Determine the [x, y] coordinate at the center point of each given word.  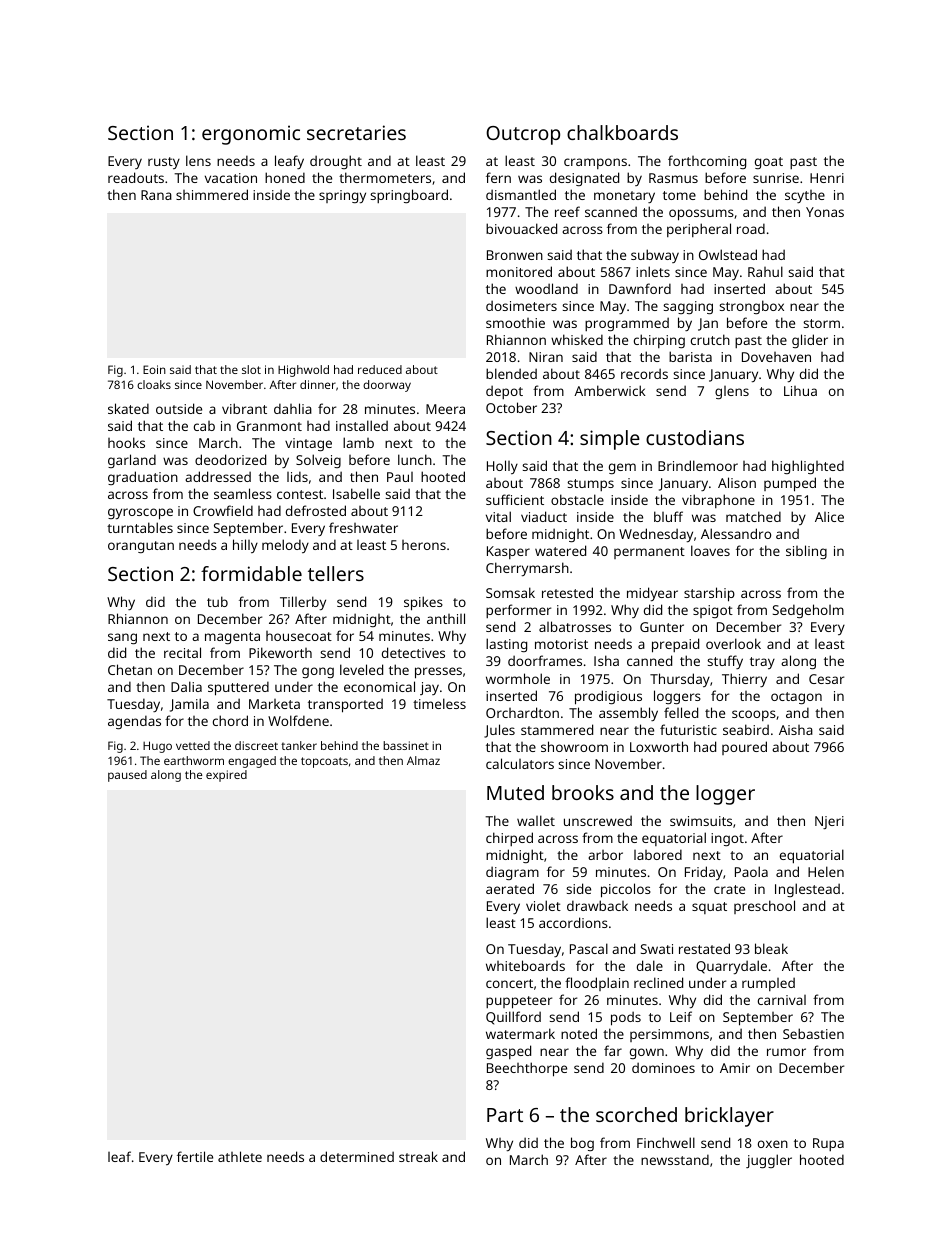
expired [226, 776]
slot [251, 369]
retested [567, 592]
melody [285, 546]
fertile [195, 1156]
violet [543, 905]
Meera [445, 409]
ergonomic [251, 135]
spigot [713, 611]
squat [709, 908]
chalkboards [622, 132]
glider [810, 341]
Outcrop [523, 135]
